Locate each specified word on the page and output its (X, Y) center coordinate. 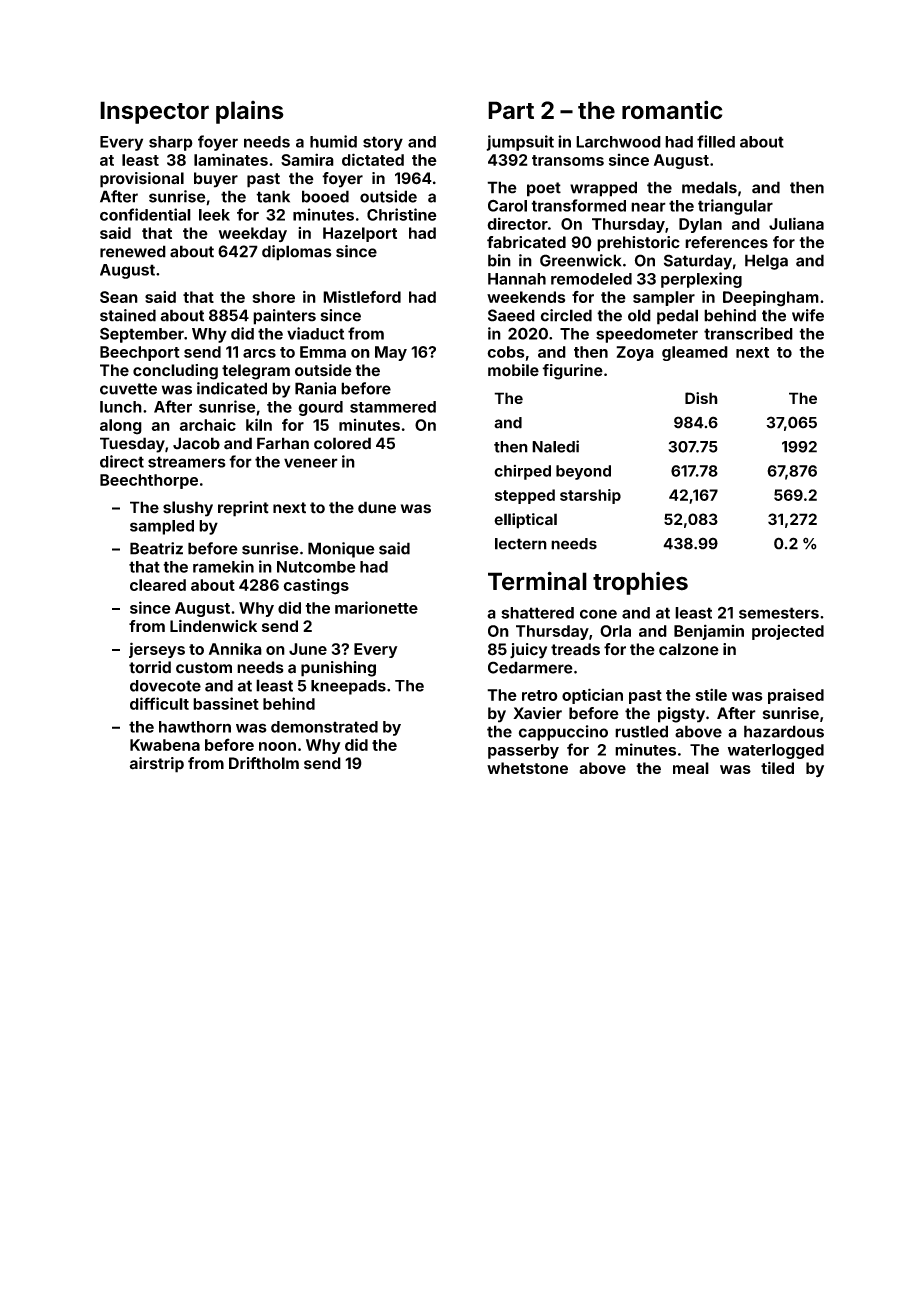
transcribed (748, 333)
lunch (121, 407)
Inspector (154, 112)
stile (711, 694)
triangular (735, 207)
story (383, 143)
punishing (338, 669)
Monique (341, 550)
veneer (311, 463)
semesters (779, 613)
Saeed (511, 315)
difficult (159, 703)
